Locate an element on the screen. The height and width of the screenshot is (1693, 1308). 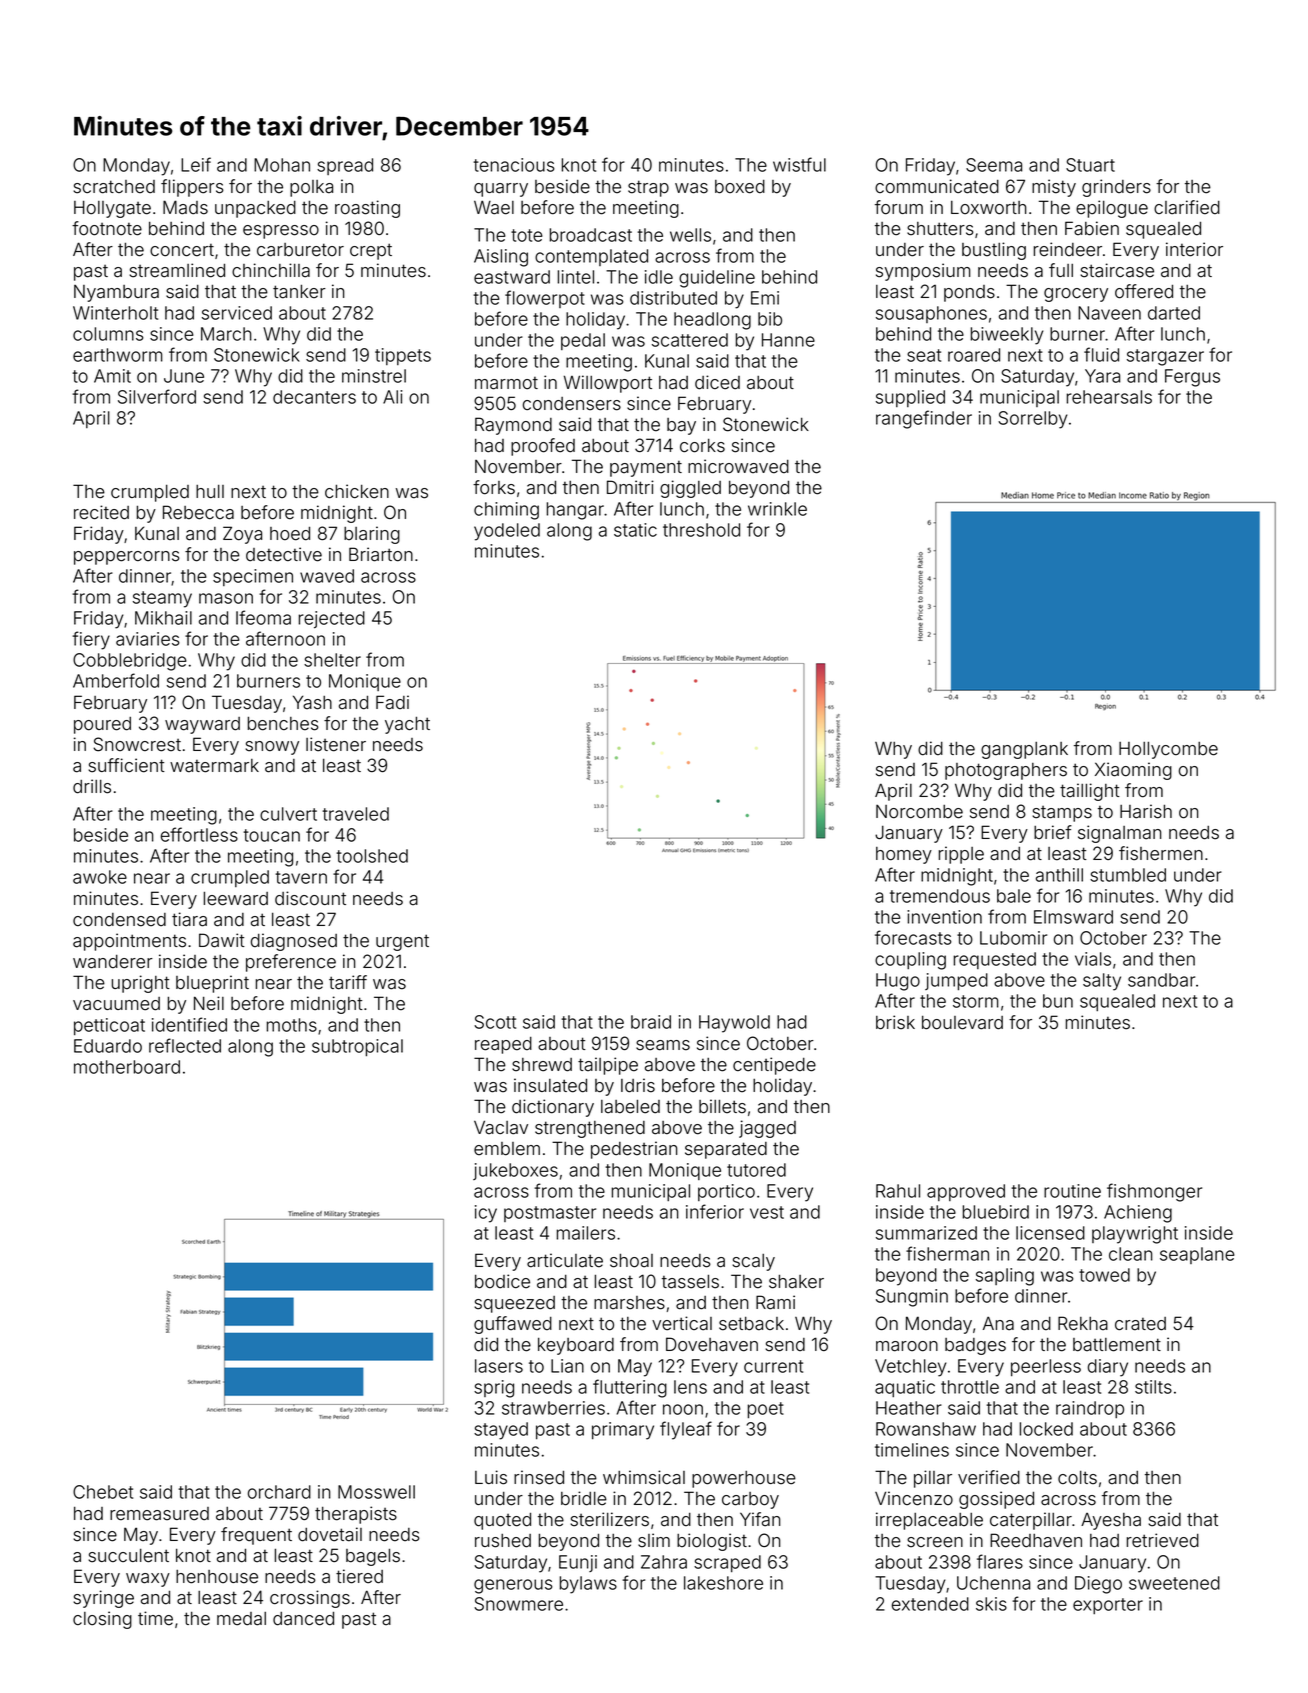
Mohan is located at coordinates (282, 165).
